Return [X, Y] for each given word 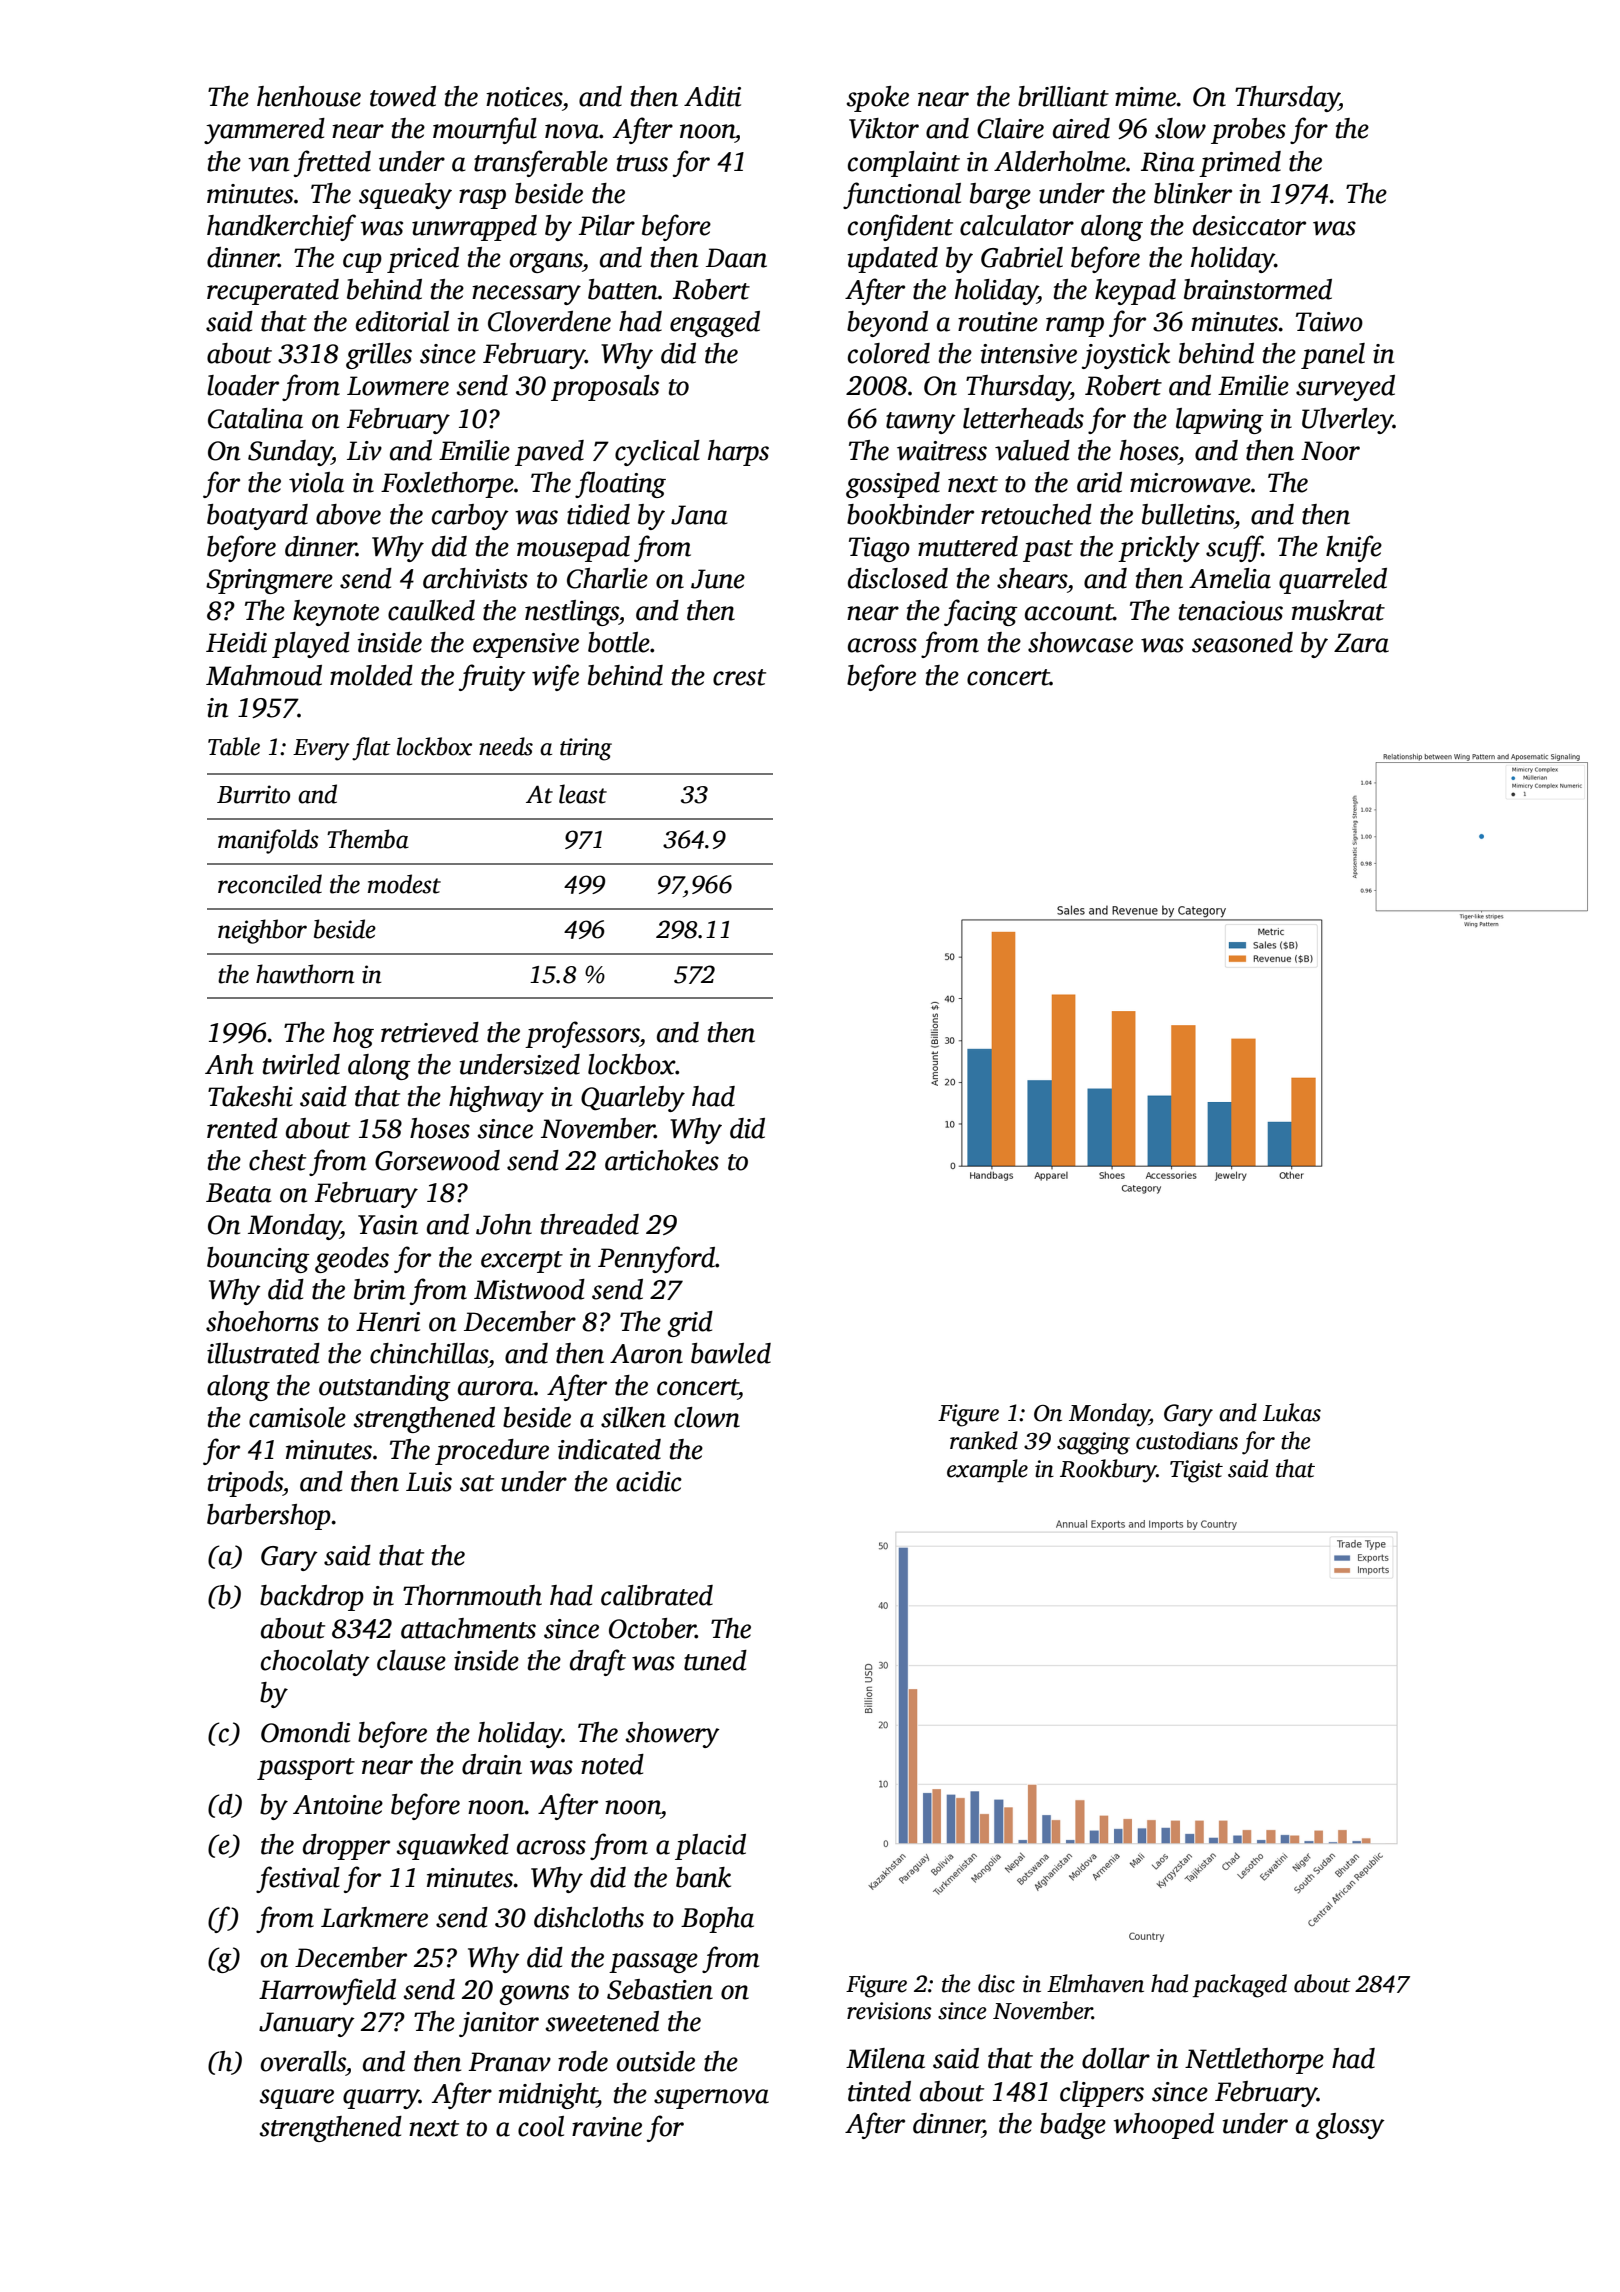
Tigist [1196, 1471]
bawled [731, 1353]
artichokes [662, 1160]
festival [298, 1879]
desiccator [1249, 225]
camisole [297, 1417]
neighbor [262, 931]
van [268, 164]
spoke [877, 99]
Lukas [1292, 1412]
